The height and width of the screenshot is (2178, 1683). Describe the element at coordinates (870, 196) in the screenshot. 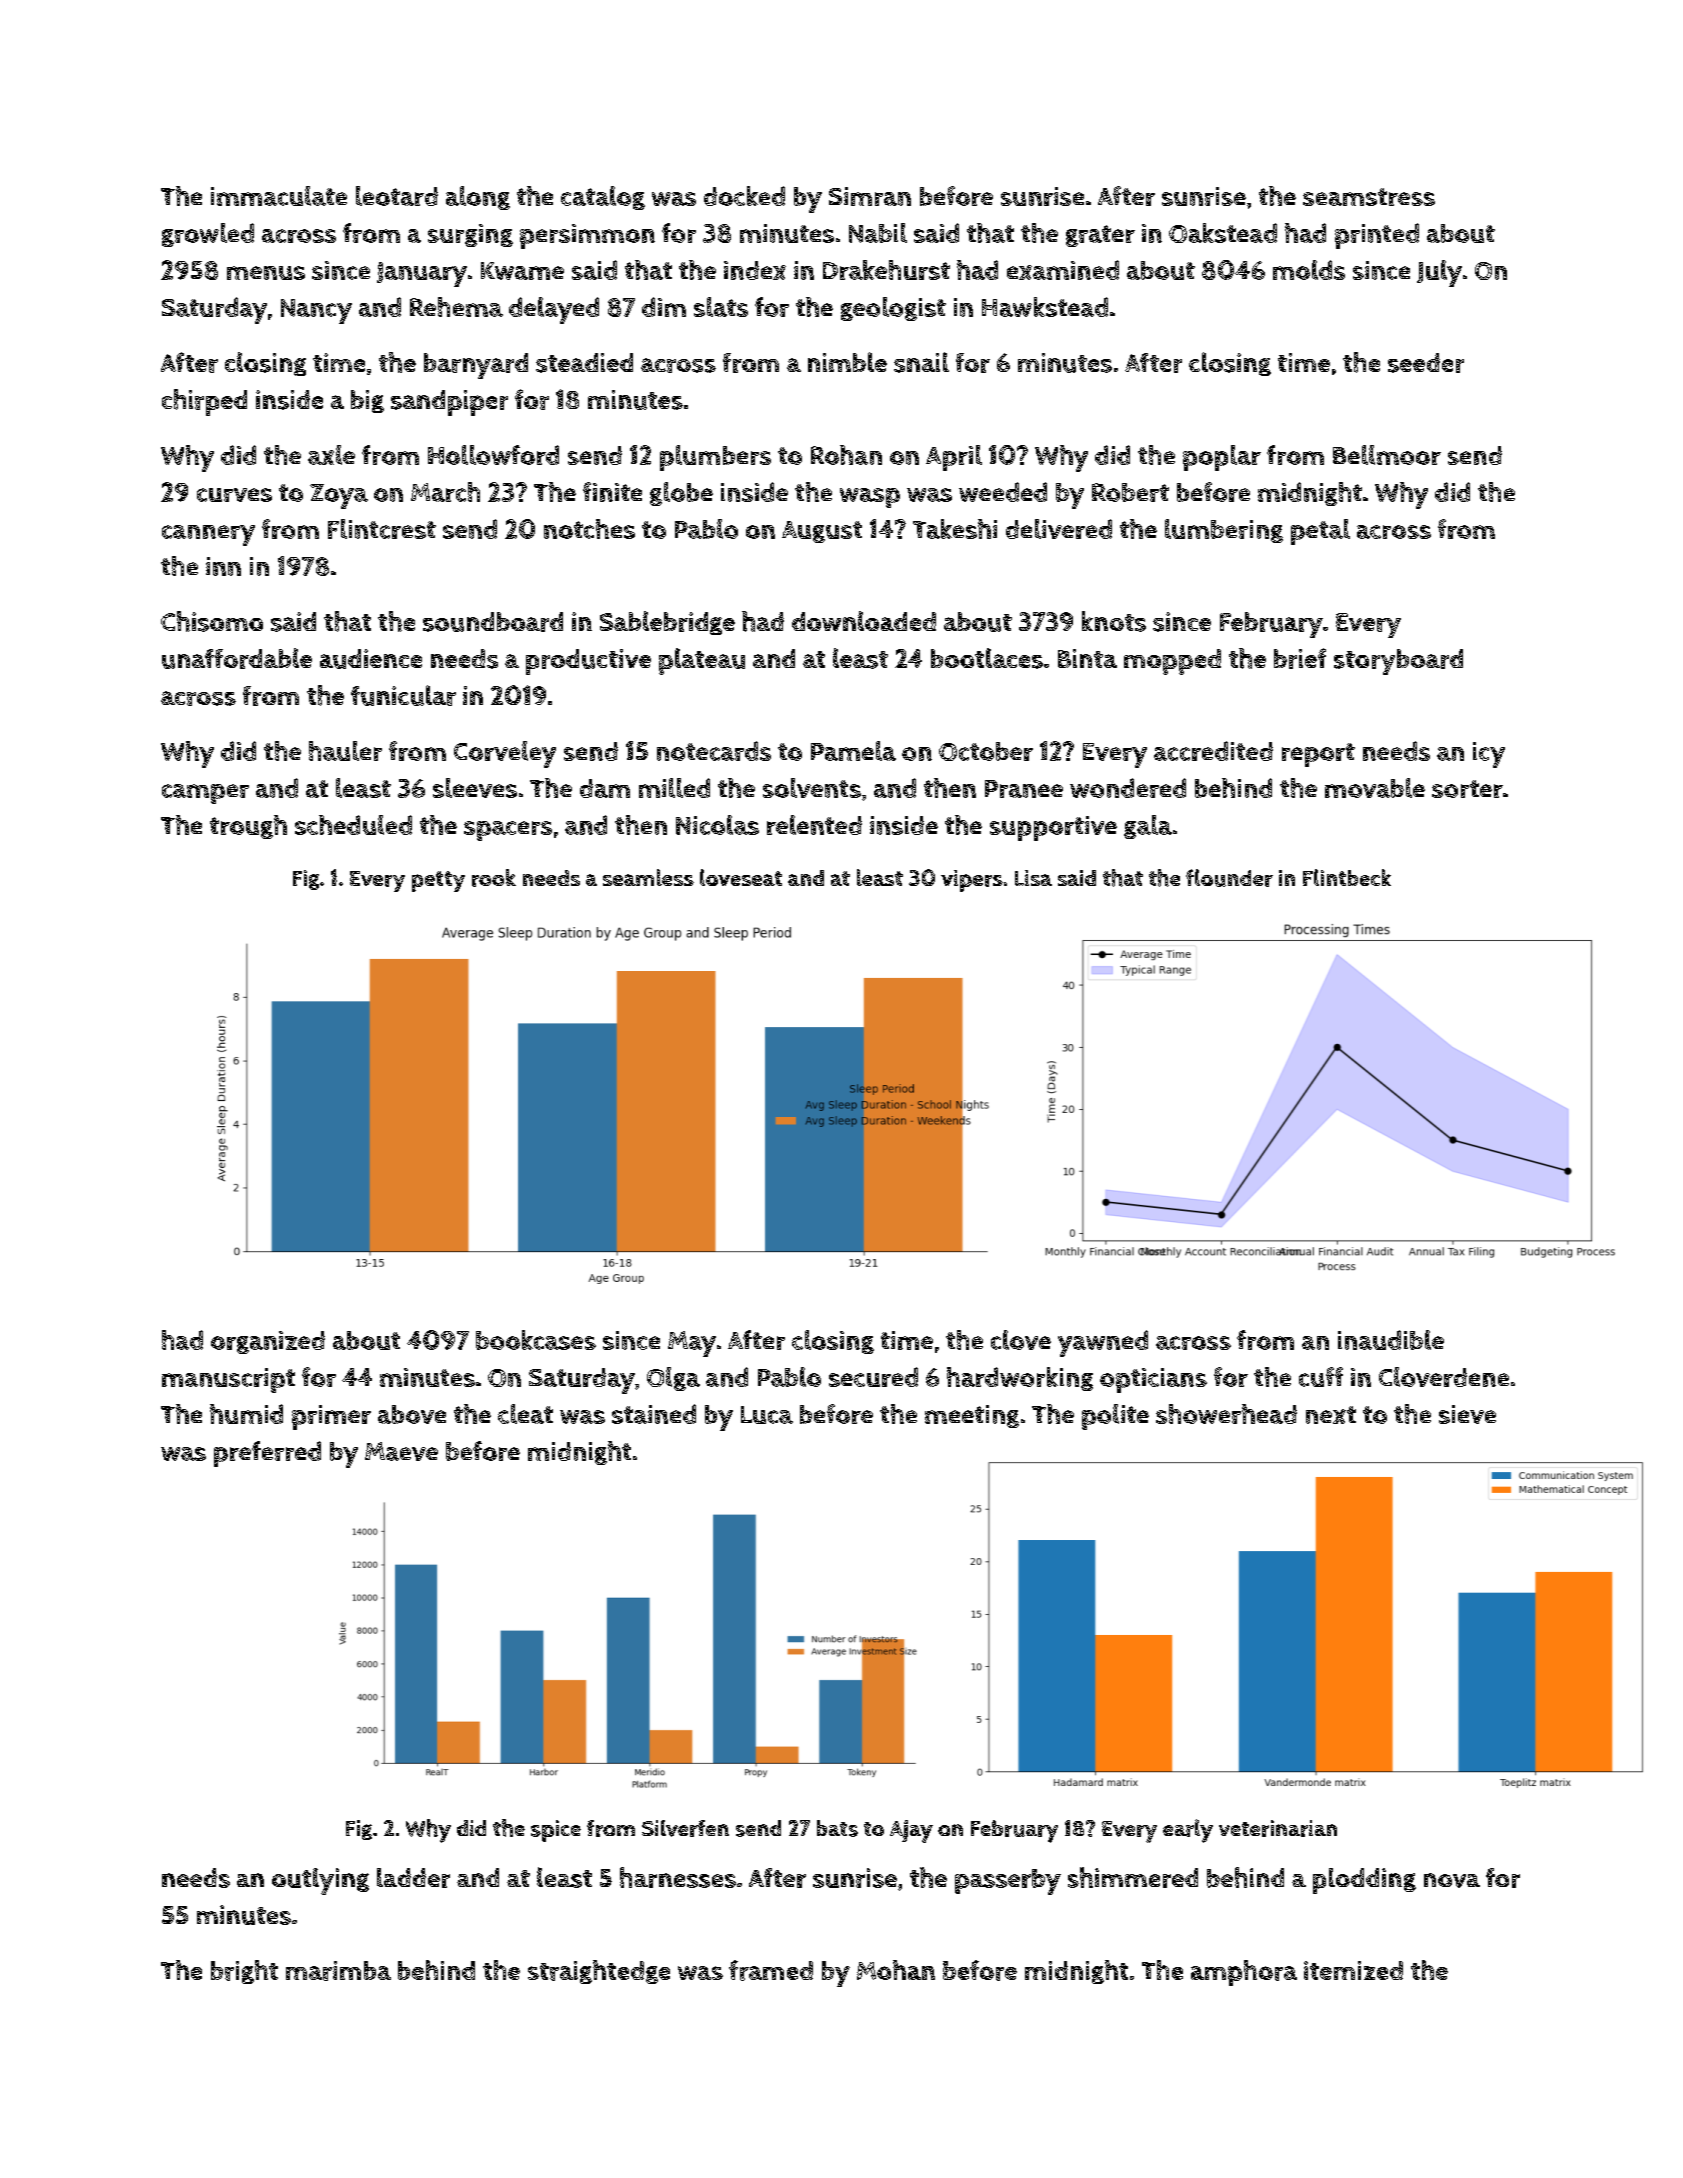

I see `Simran` at that location.
